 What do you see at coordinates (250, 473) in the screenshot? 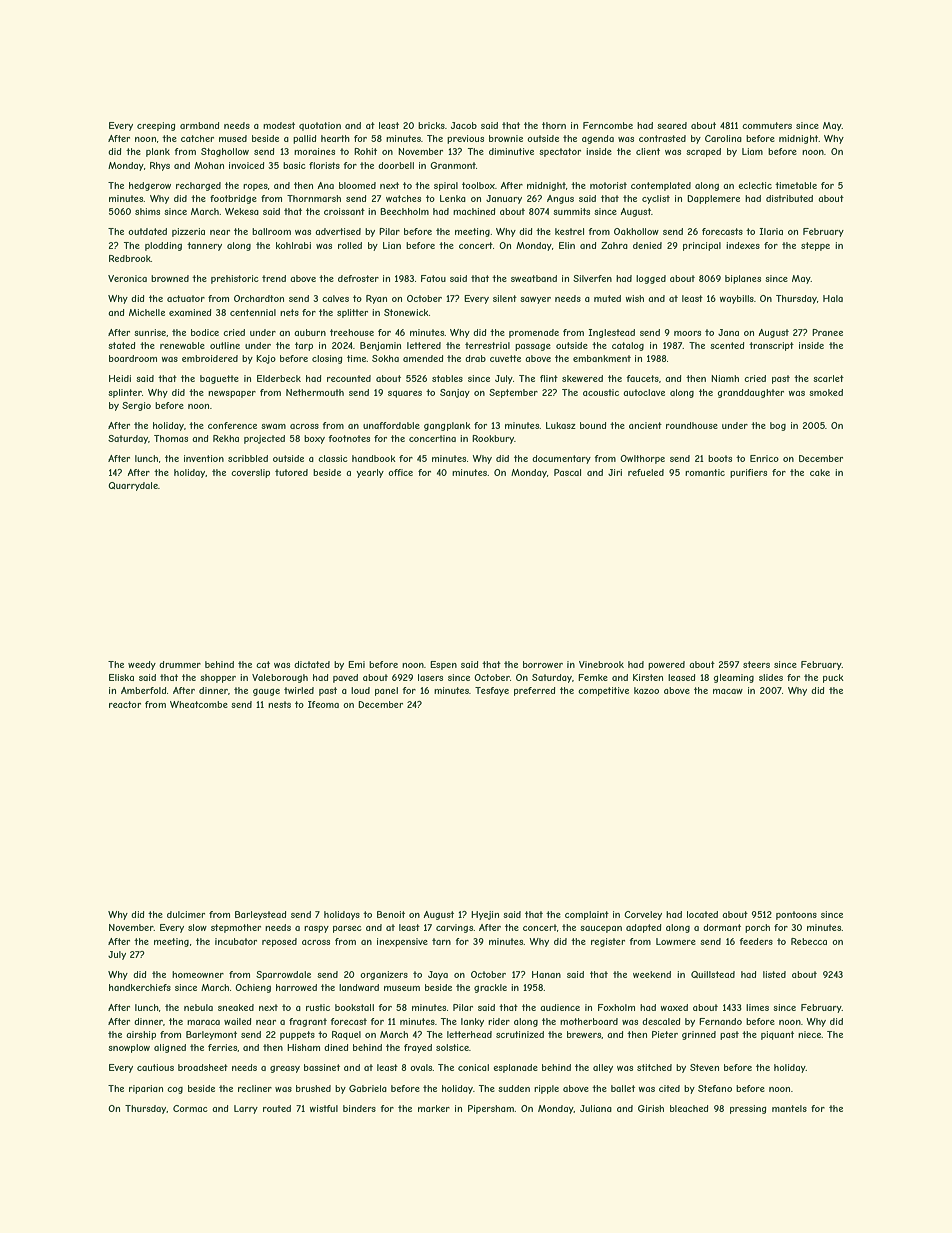
I see `coverslip` at bounding box center [250, 473].
